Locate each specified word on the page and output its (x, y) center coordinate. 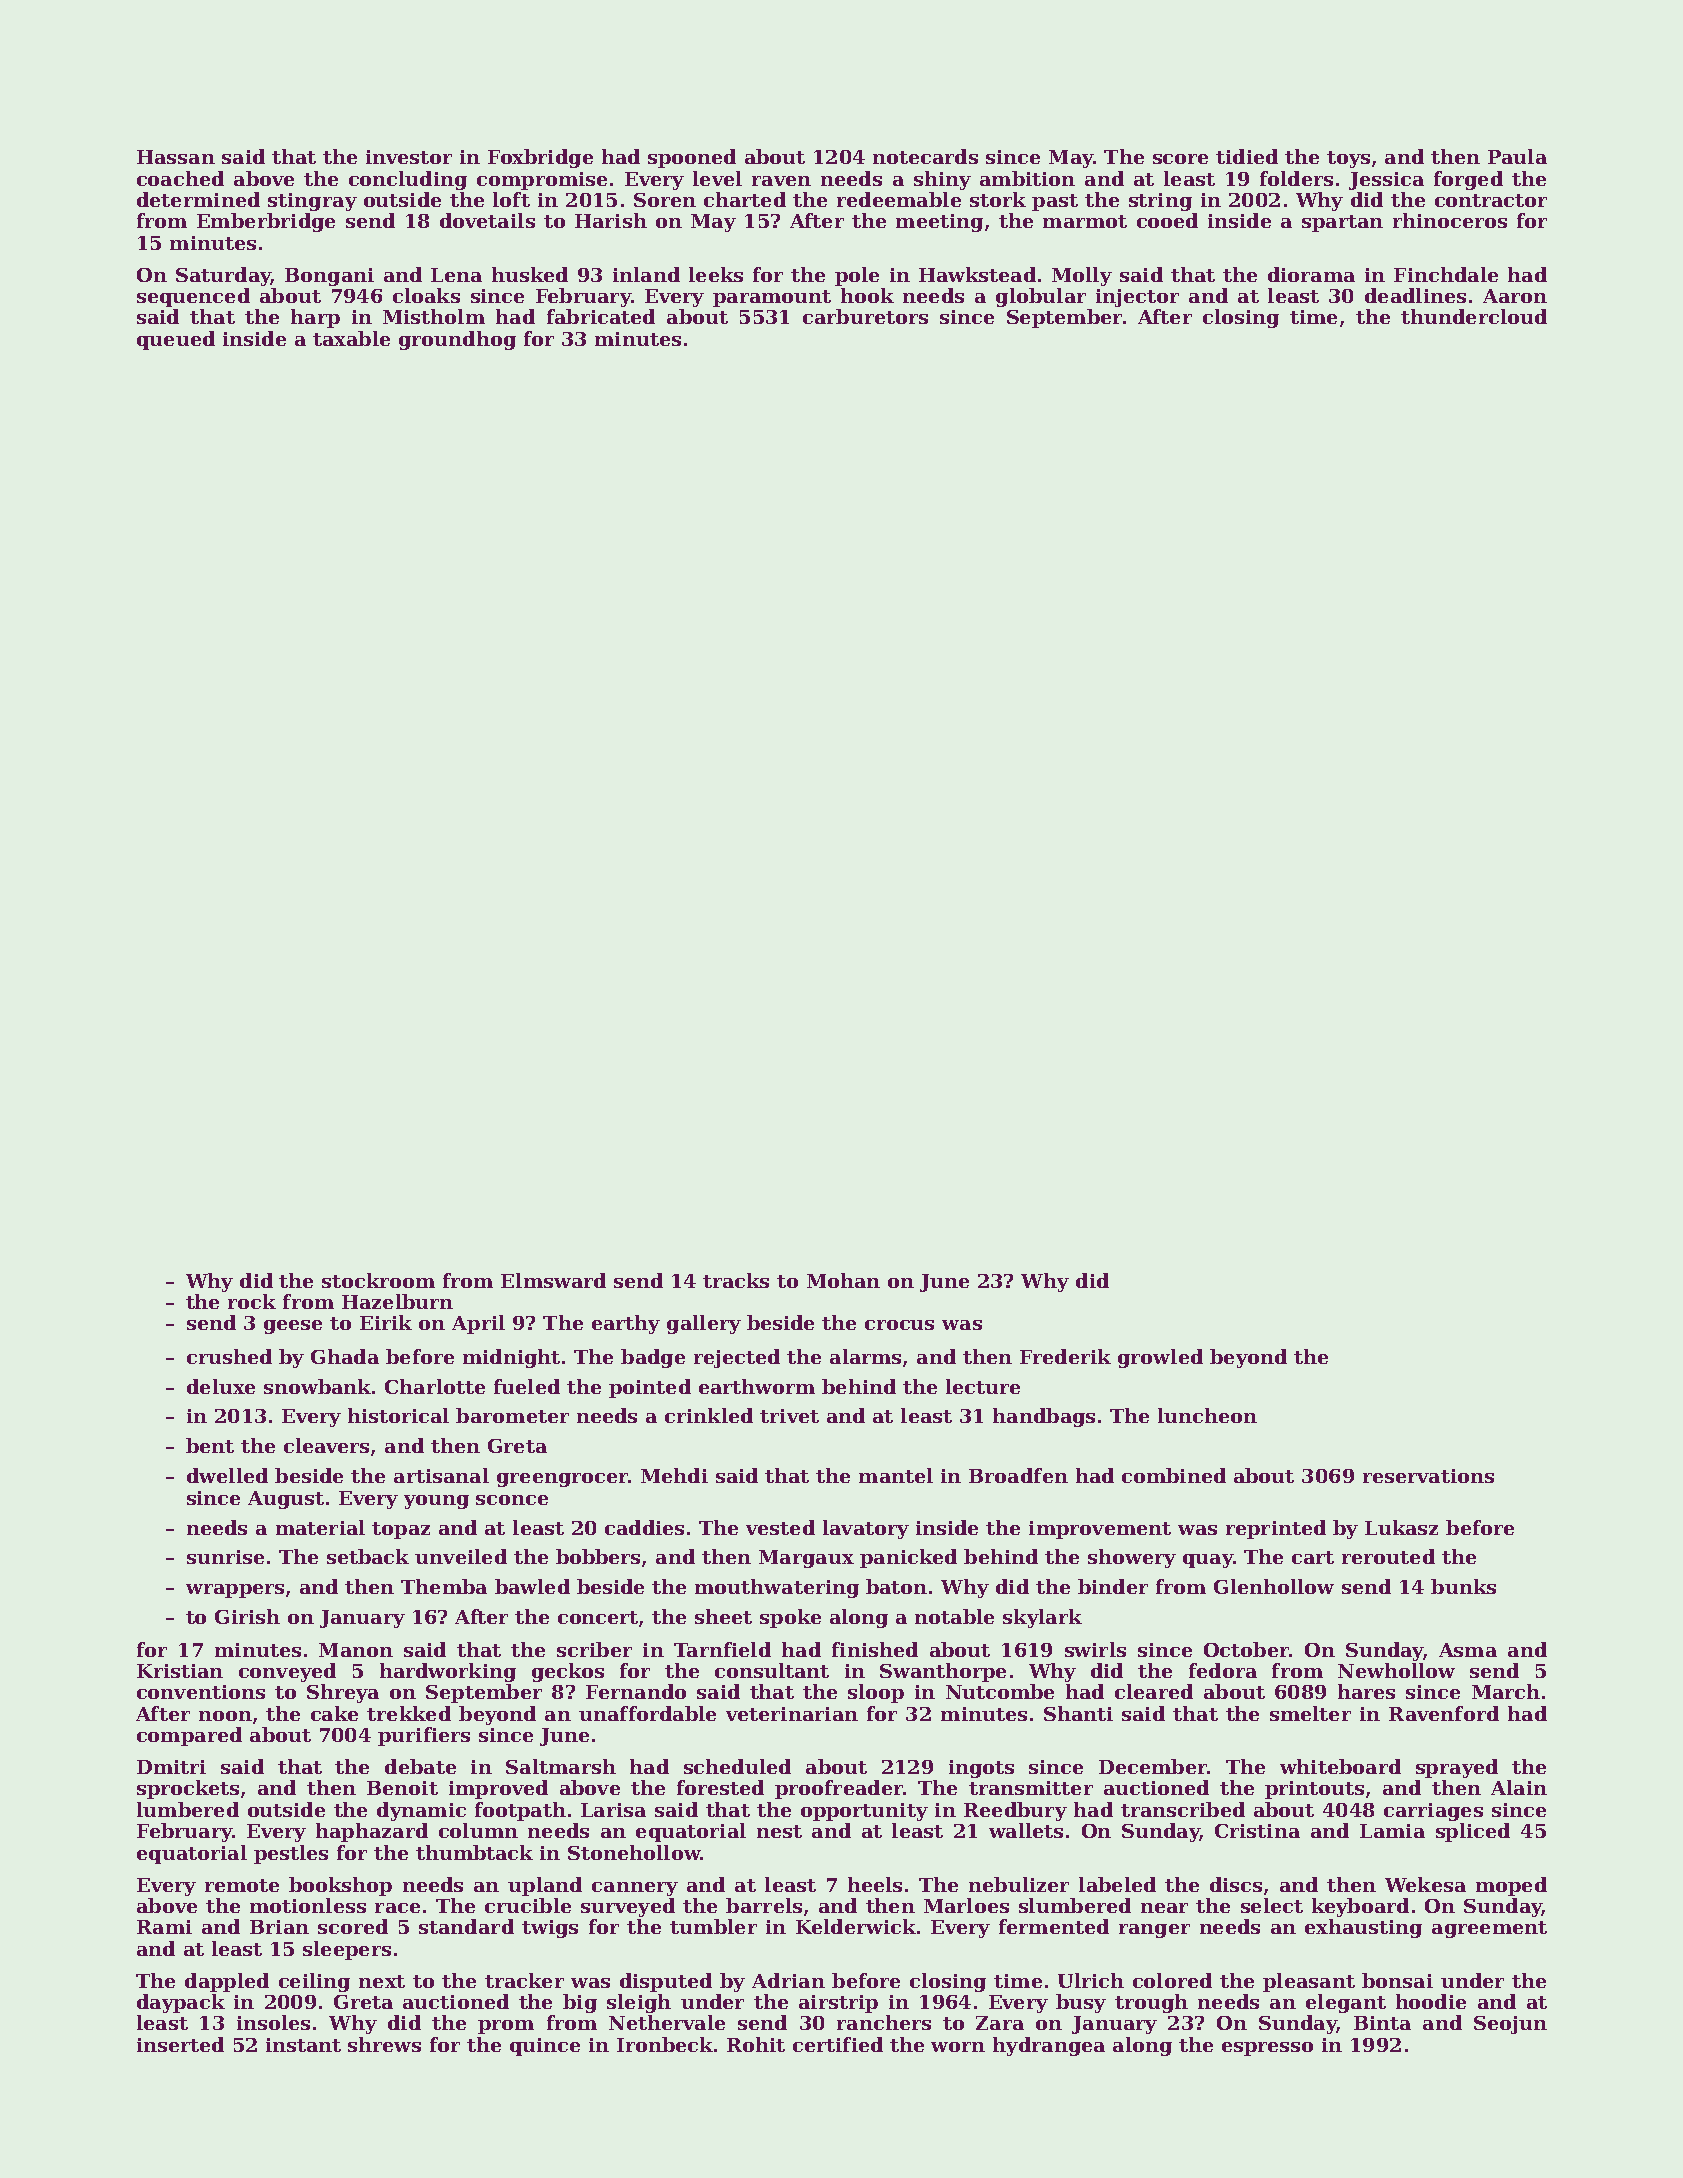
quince (545, 2047)
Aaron (1515, 296)
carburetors (865, 316)
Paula (1517, 156)
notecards (925, 156)
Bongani (329, 277)
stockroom (378, 1280)
